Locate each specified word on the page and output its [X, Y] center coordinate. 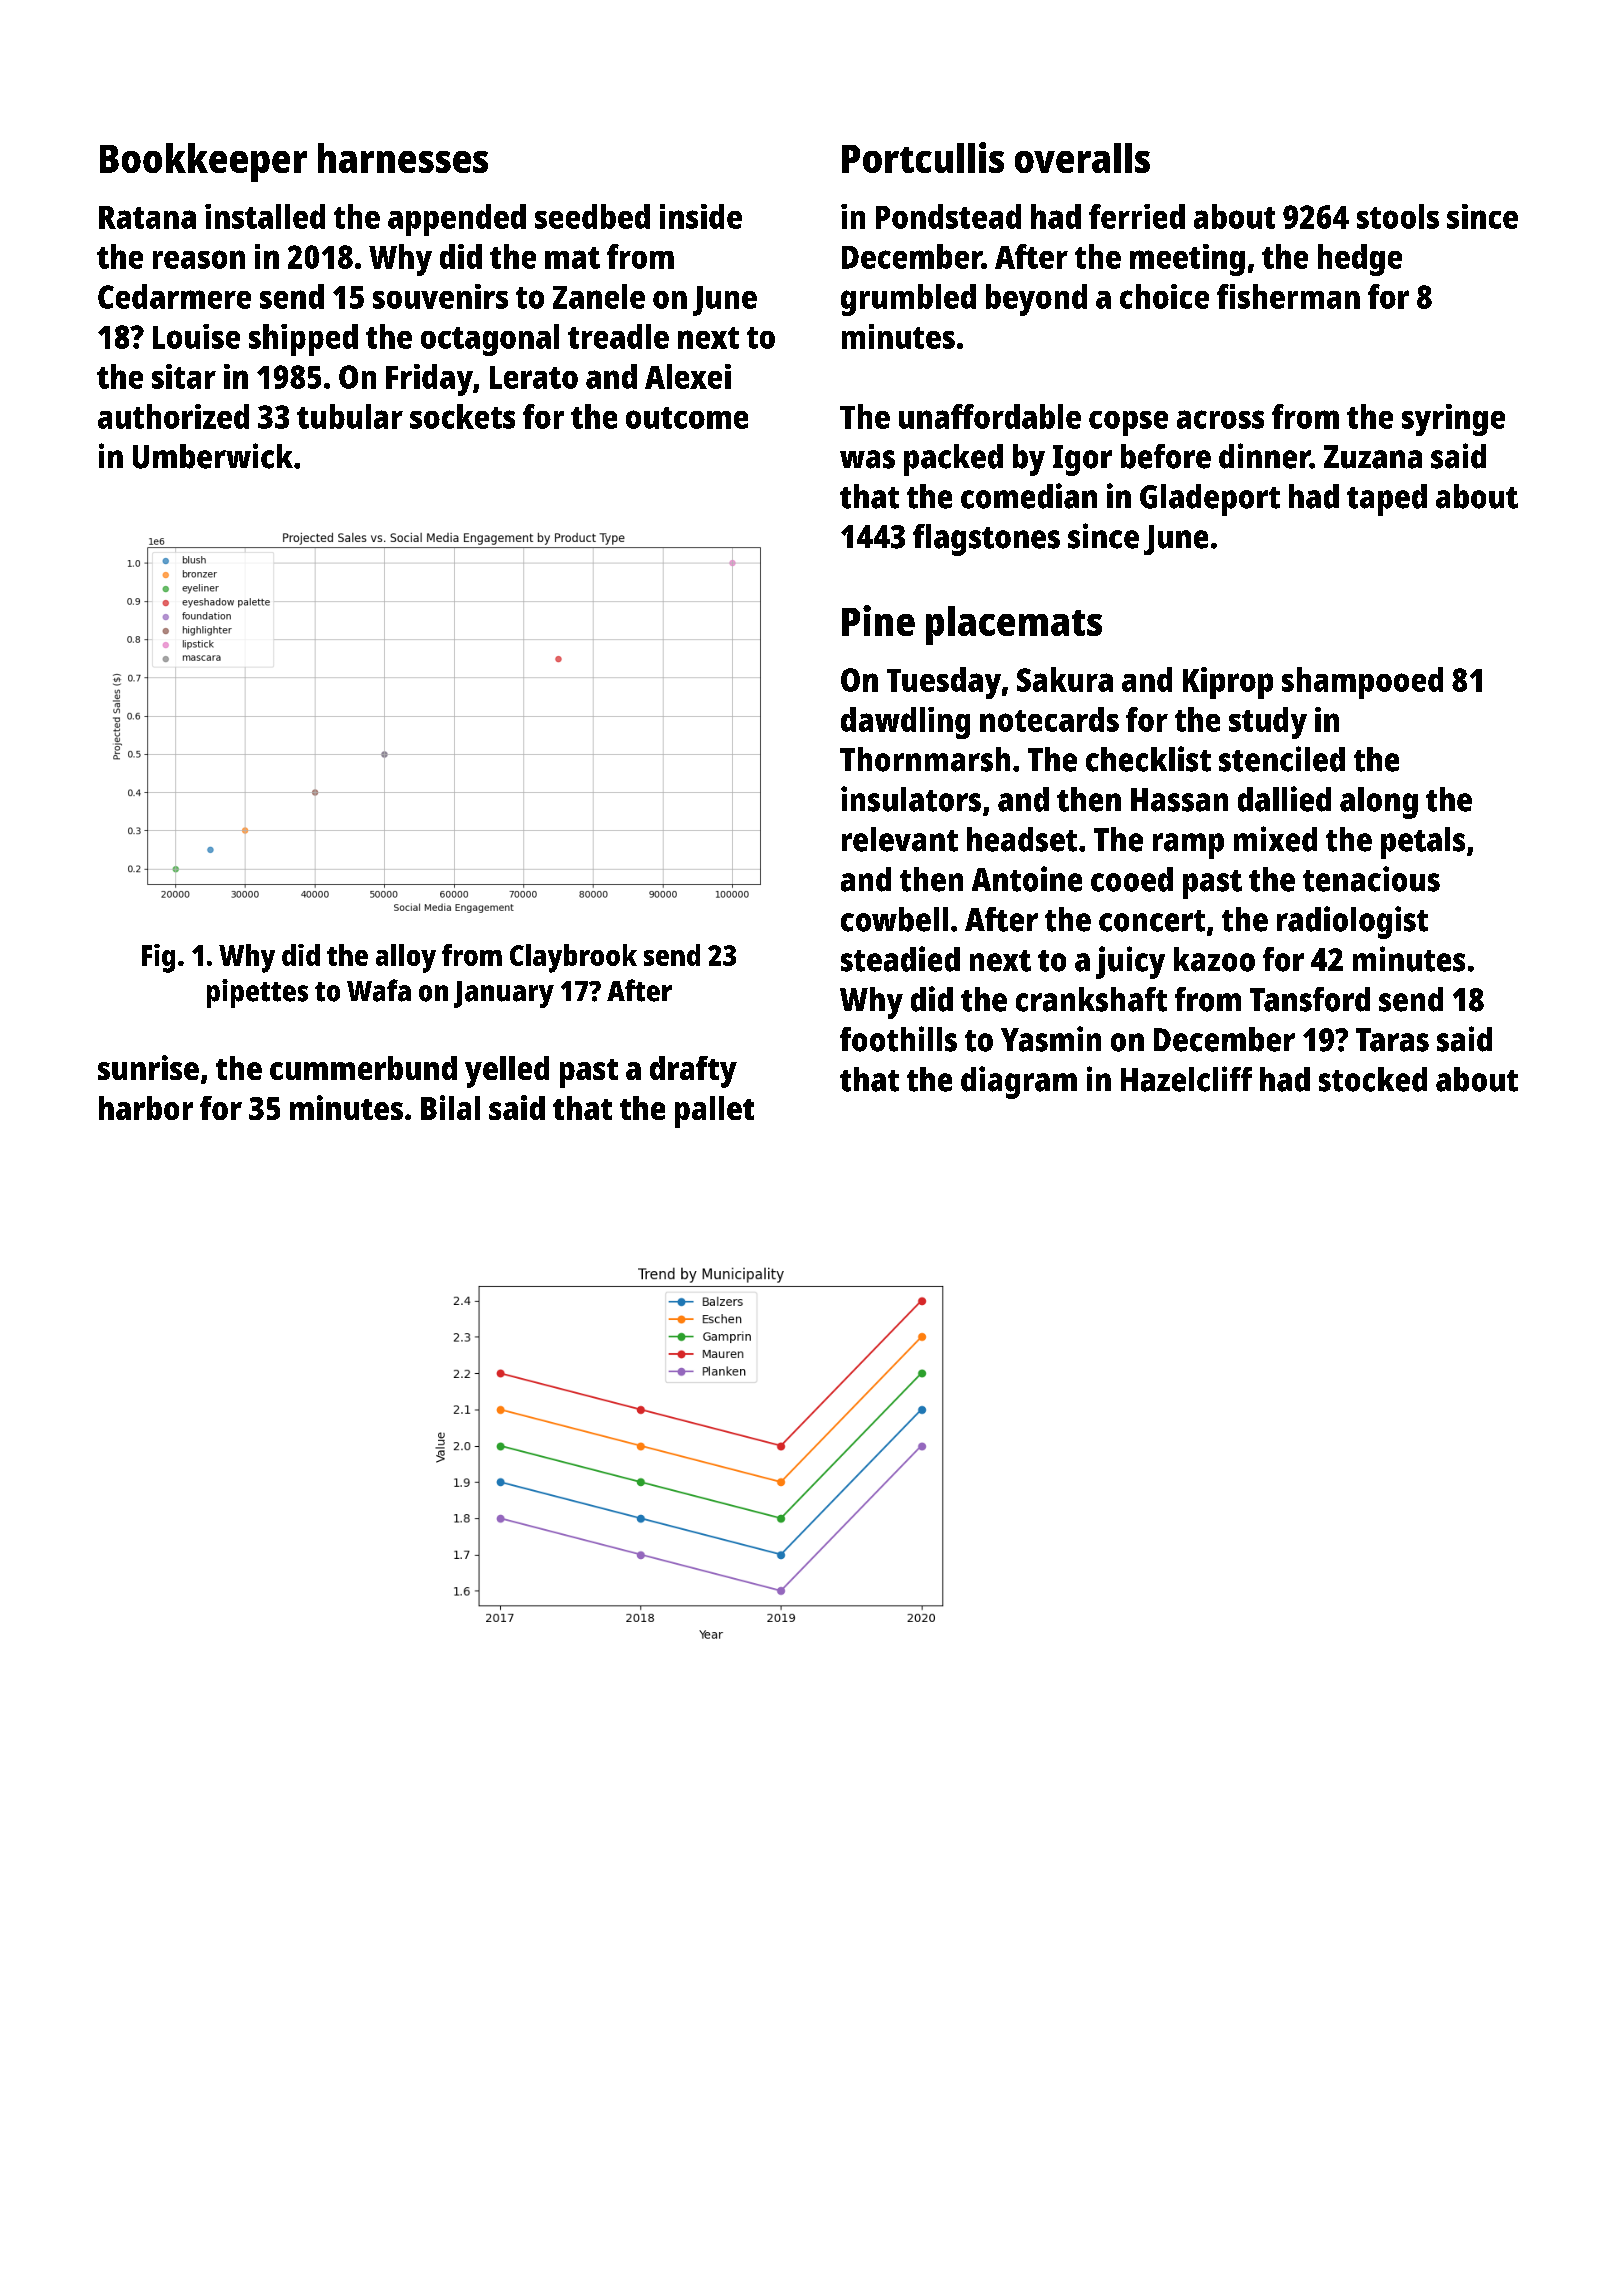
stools [1398, 216]
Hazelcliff [1186, 1079]
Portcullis [923, 157]
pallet [714, 1112]
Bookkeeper [203, 162]
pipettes [257, 993]
